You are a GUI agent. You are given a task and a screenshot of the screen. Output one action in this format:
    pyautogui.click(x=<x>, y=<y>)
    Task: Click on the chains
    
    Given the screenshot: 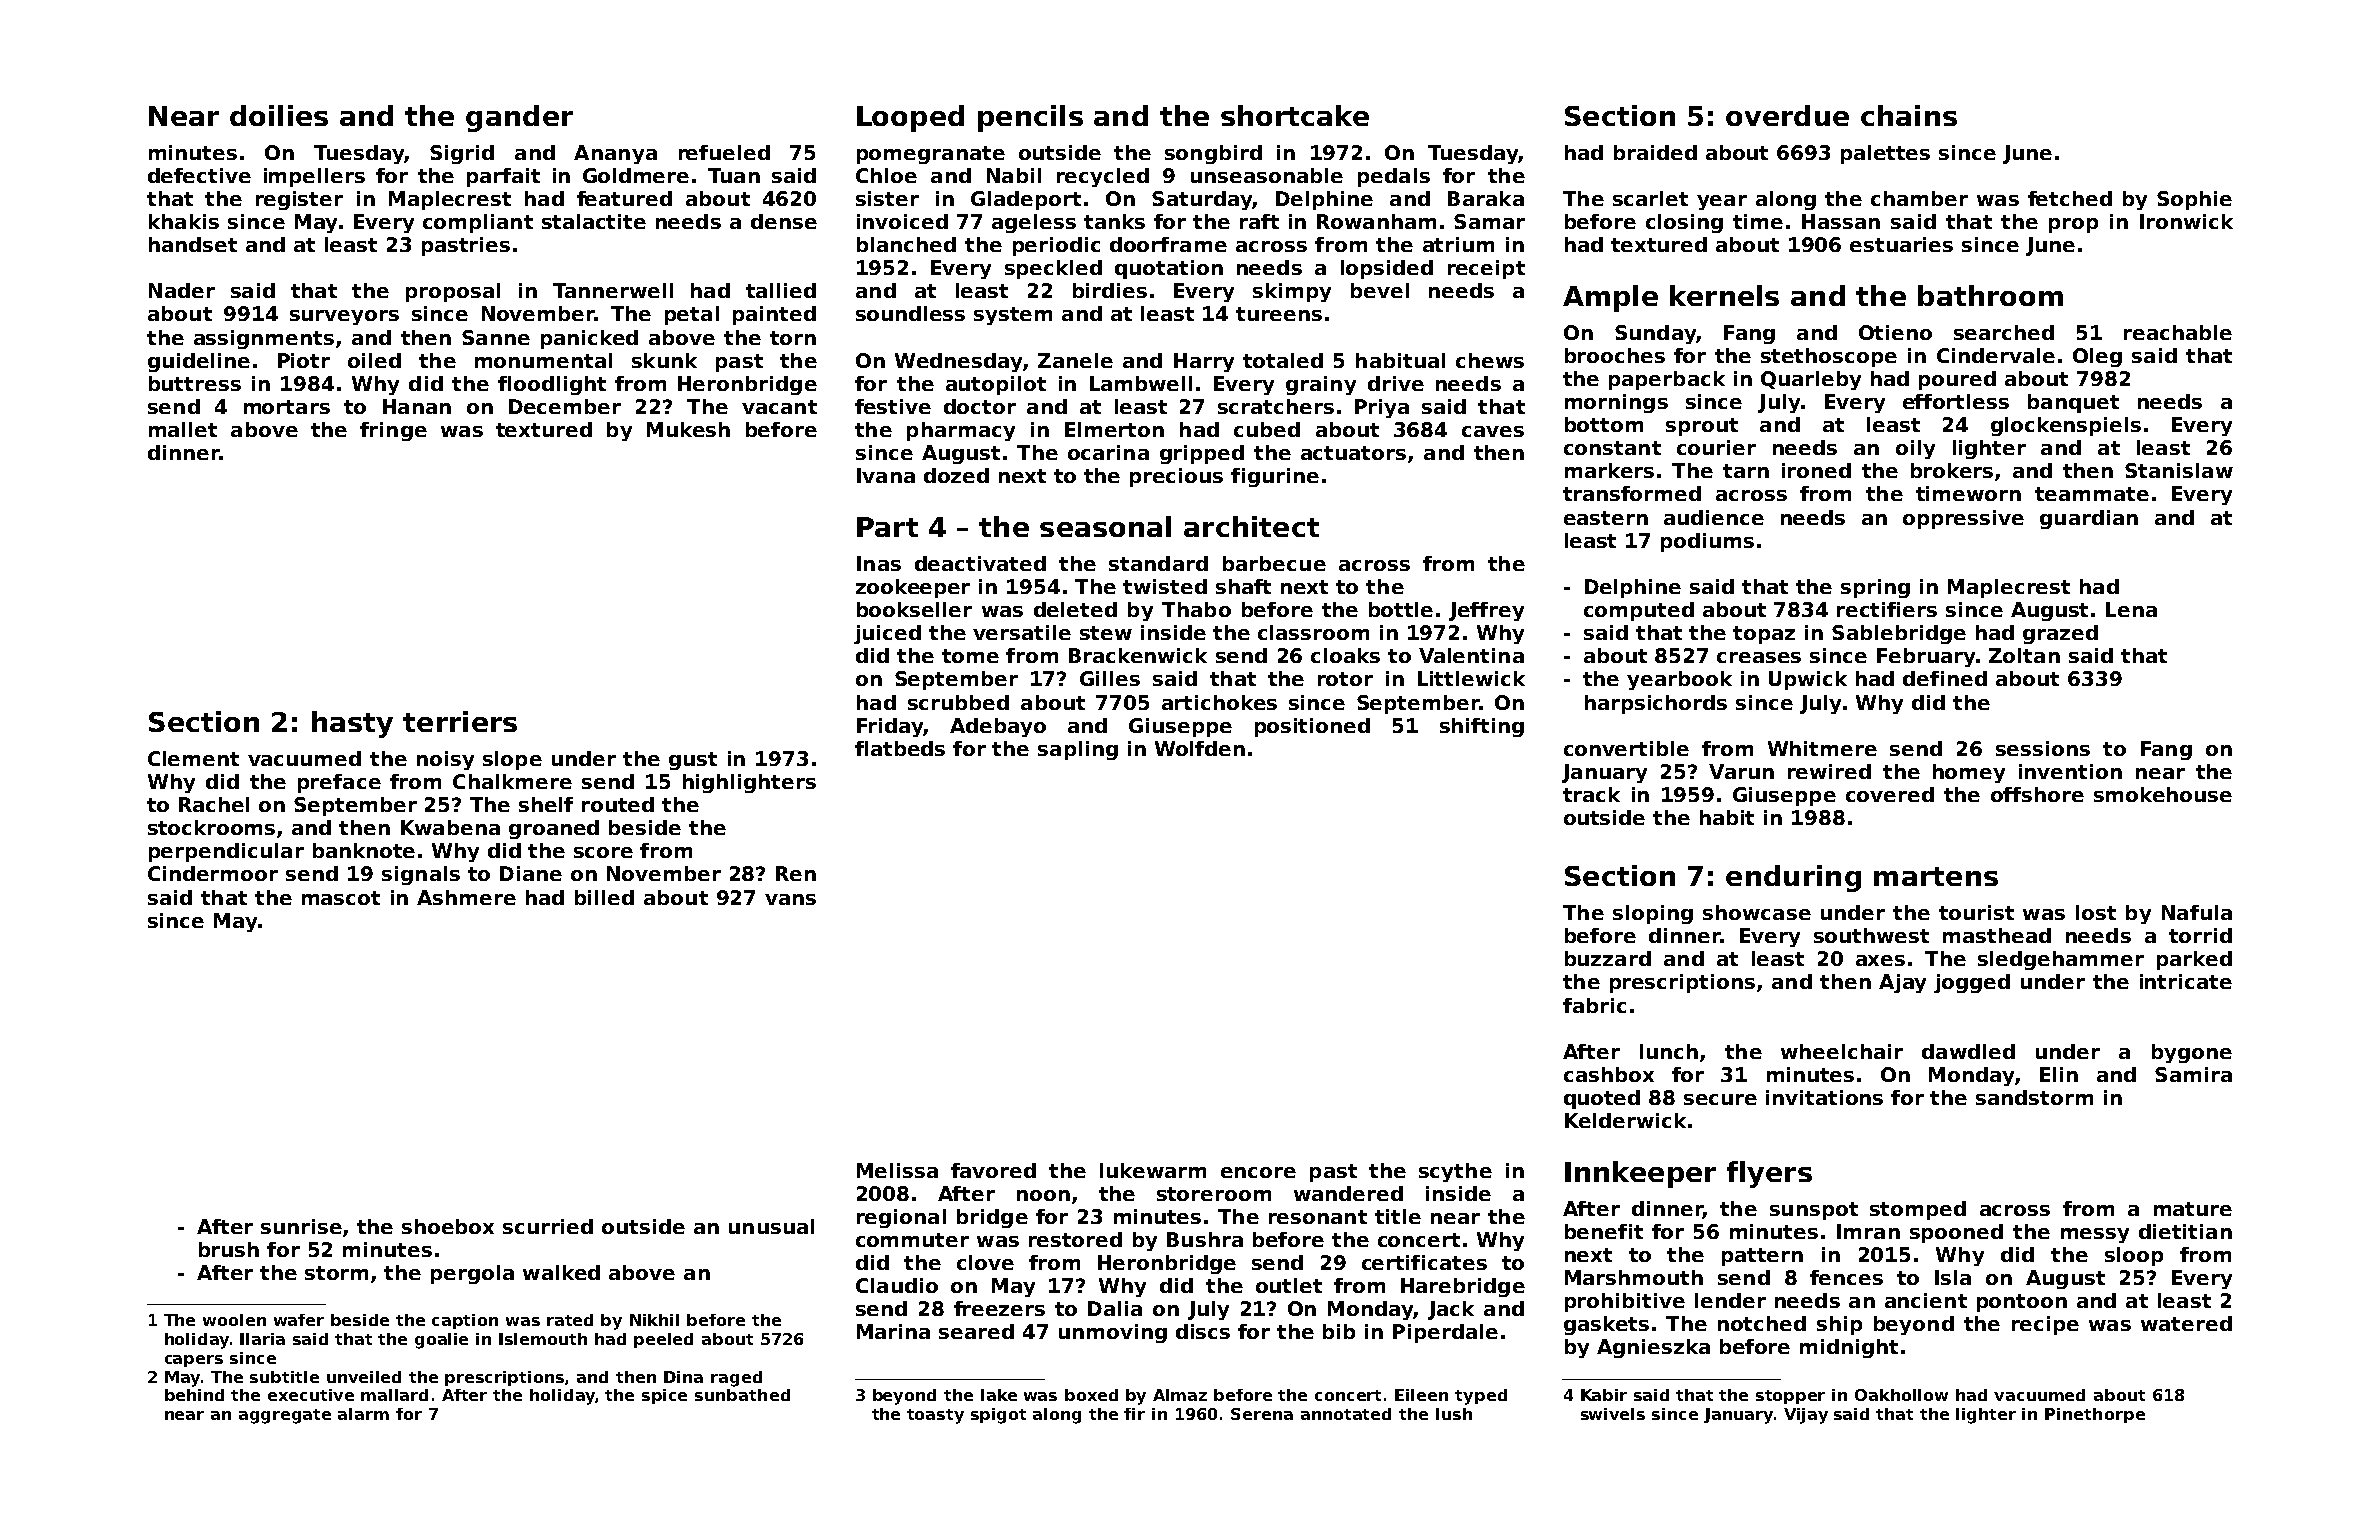 What is the action you would take?
    pyautogui.click(x=1909, y=115)
